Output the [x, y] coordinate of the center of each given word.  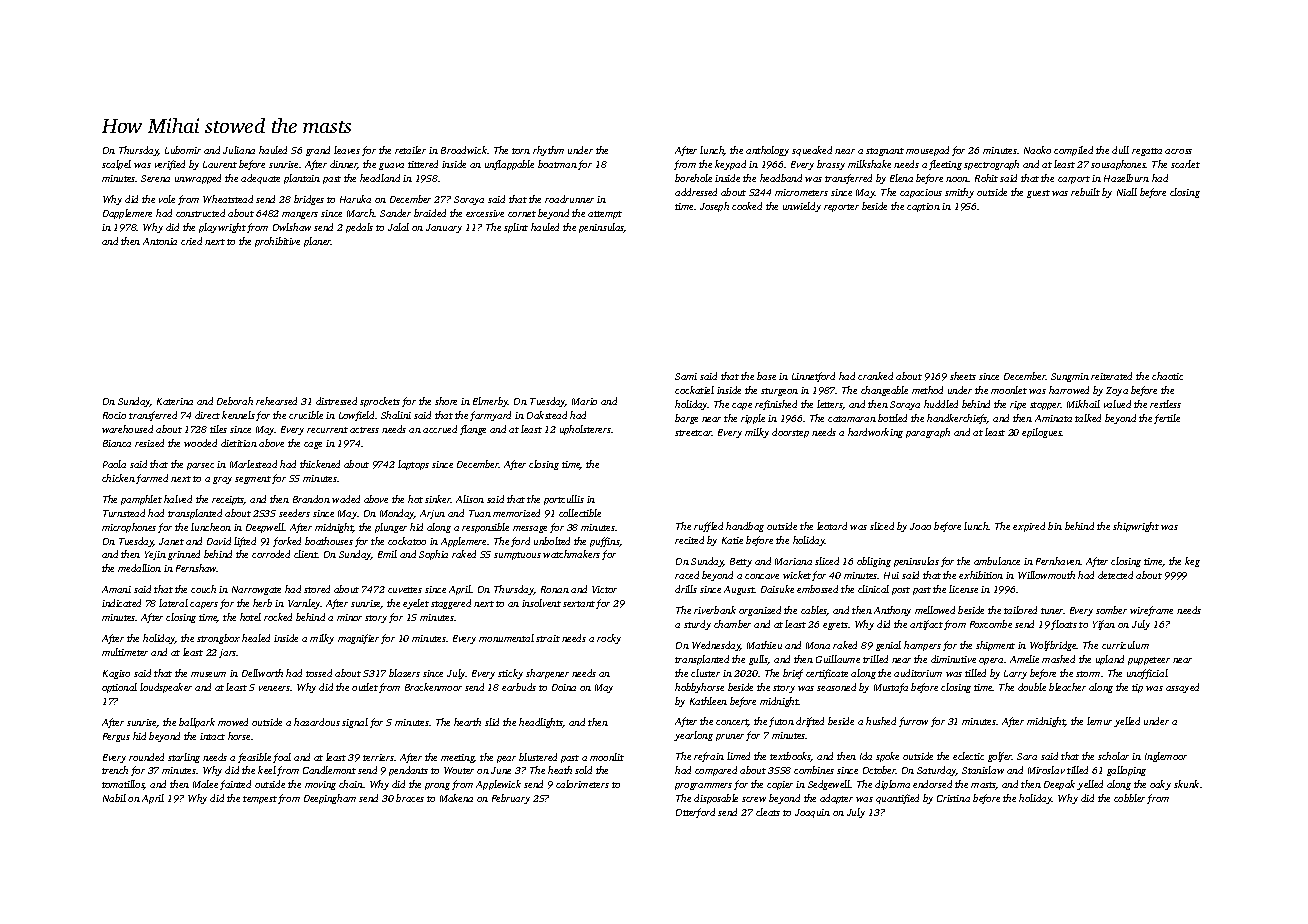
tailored [1020, 610]
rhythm [548, 151]
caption [923, 207]
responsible [485, 528]
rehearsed [276, 401]
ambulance [997, 561]
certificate [827, 674]
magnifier [358, 639]
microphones [129, 528]
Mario [584, 401]
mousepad [927, 151]
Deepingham [330, 799]
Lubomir [183, 150]
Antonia [160, 241]
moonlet [1009, 390]
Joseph [714, 207]
